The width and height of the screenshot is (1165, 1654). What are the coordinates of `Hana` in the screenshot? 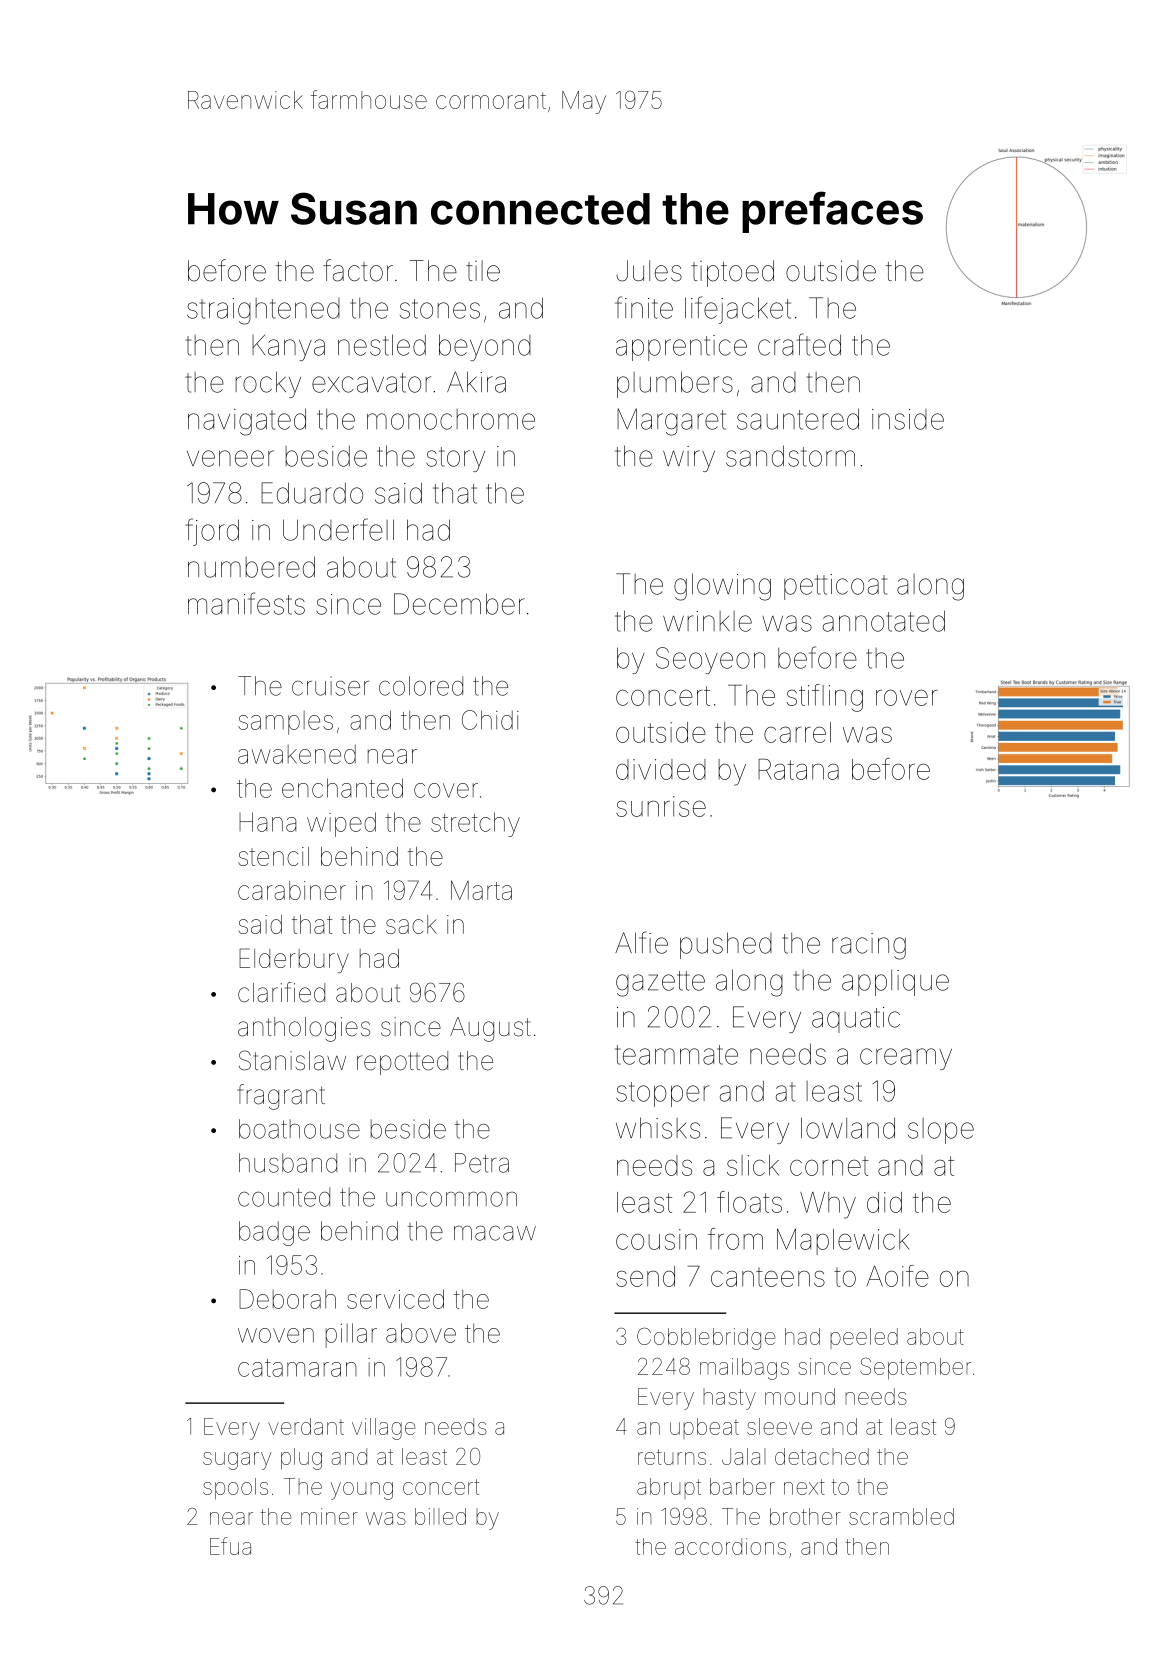 It's located at (267, 822).
